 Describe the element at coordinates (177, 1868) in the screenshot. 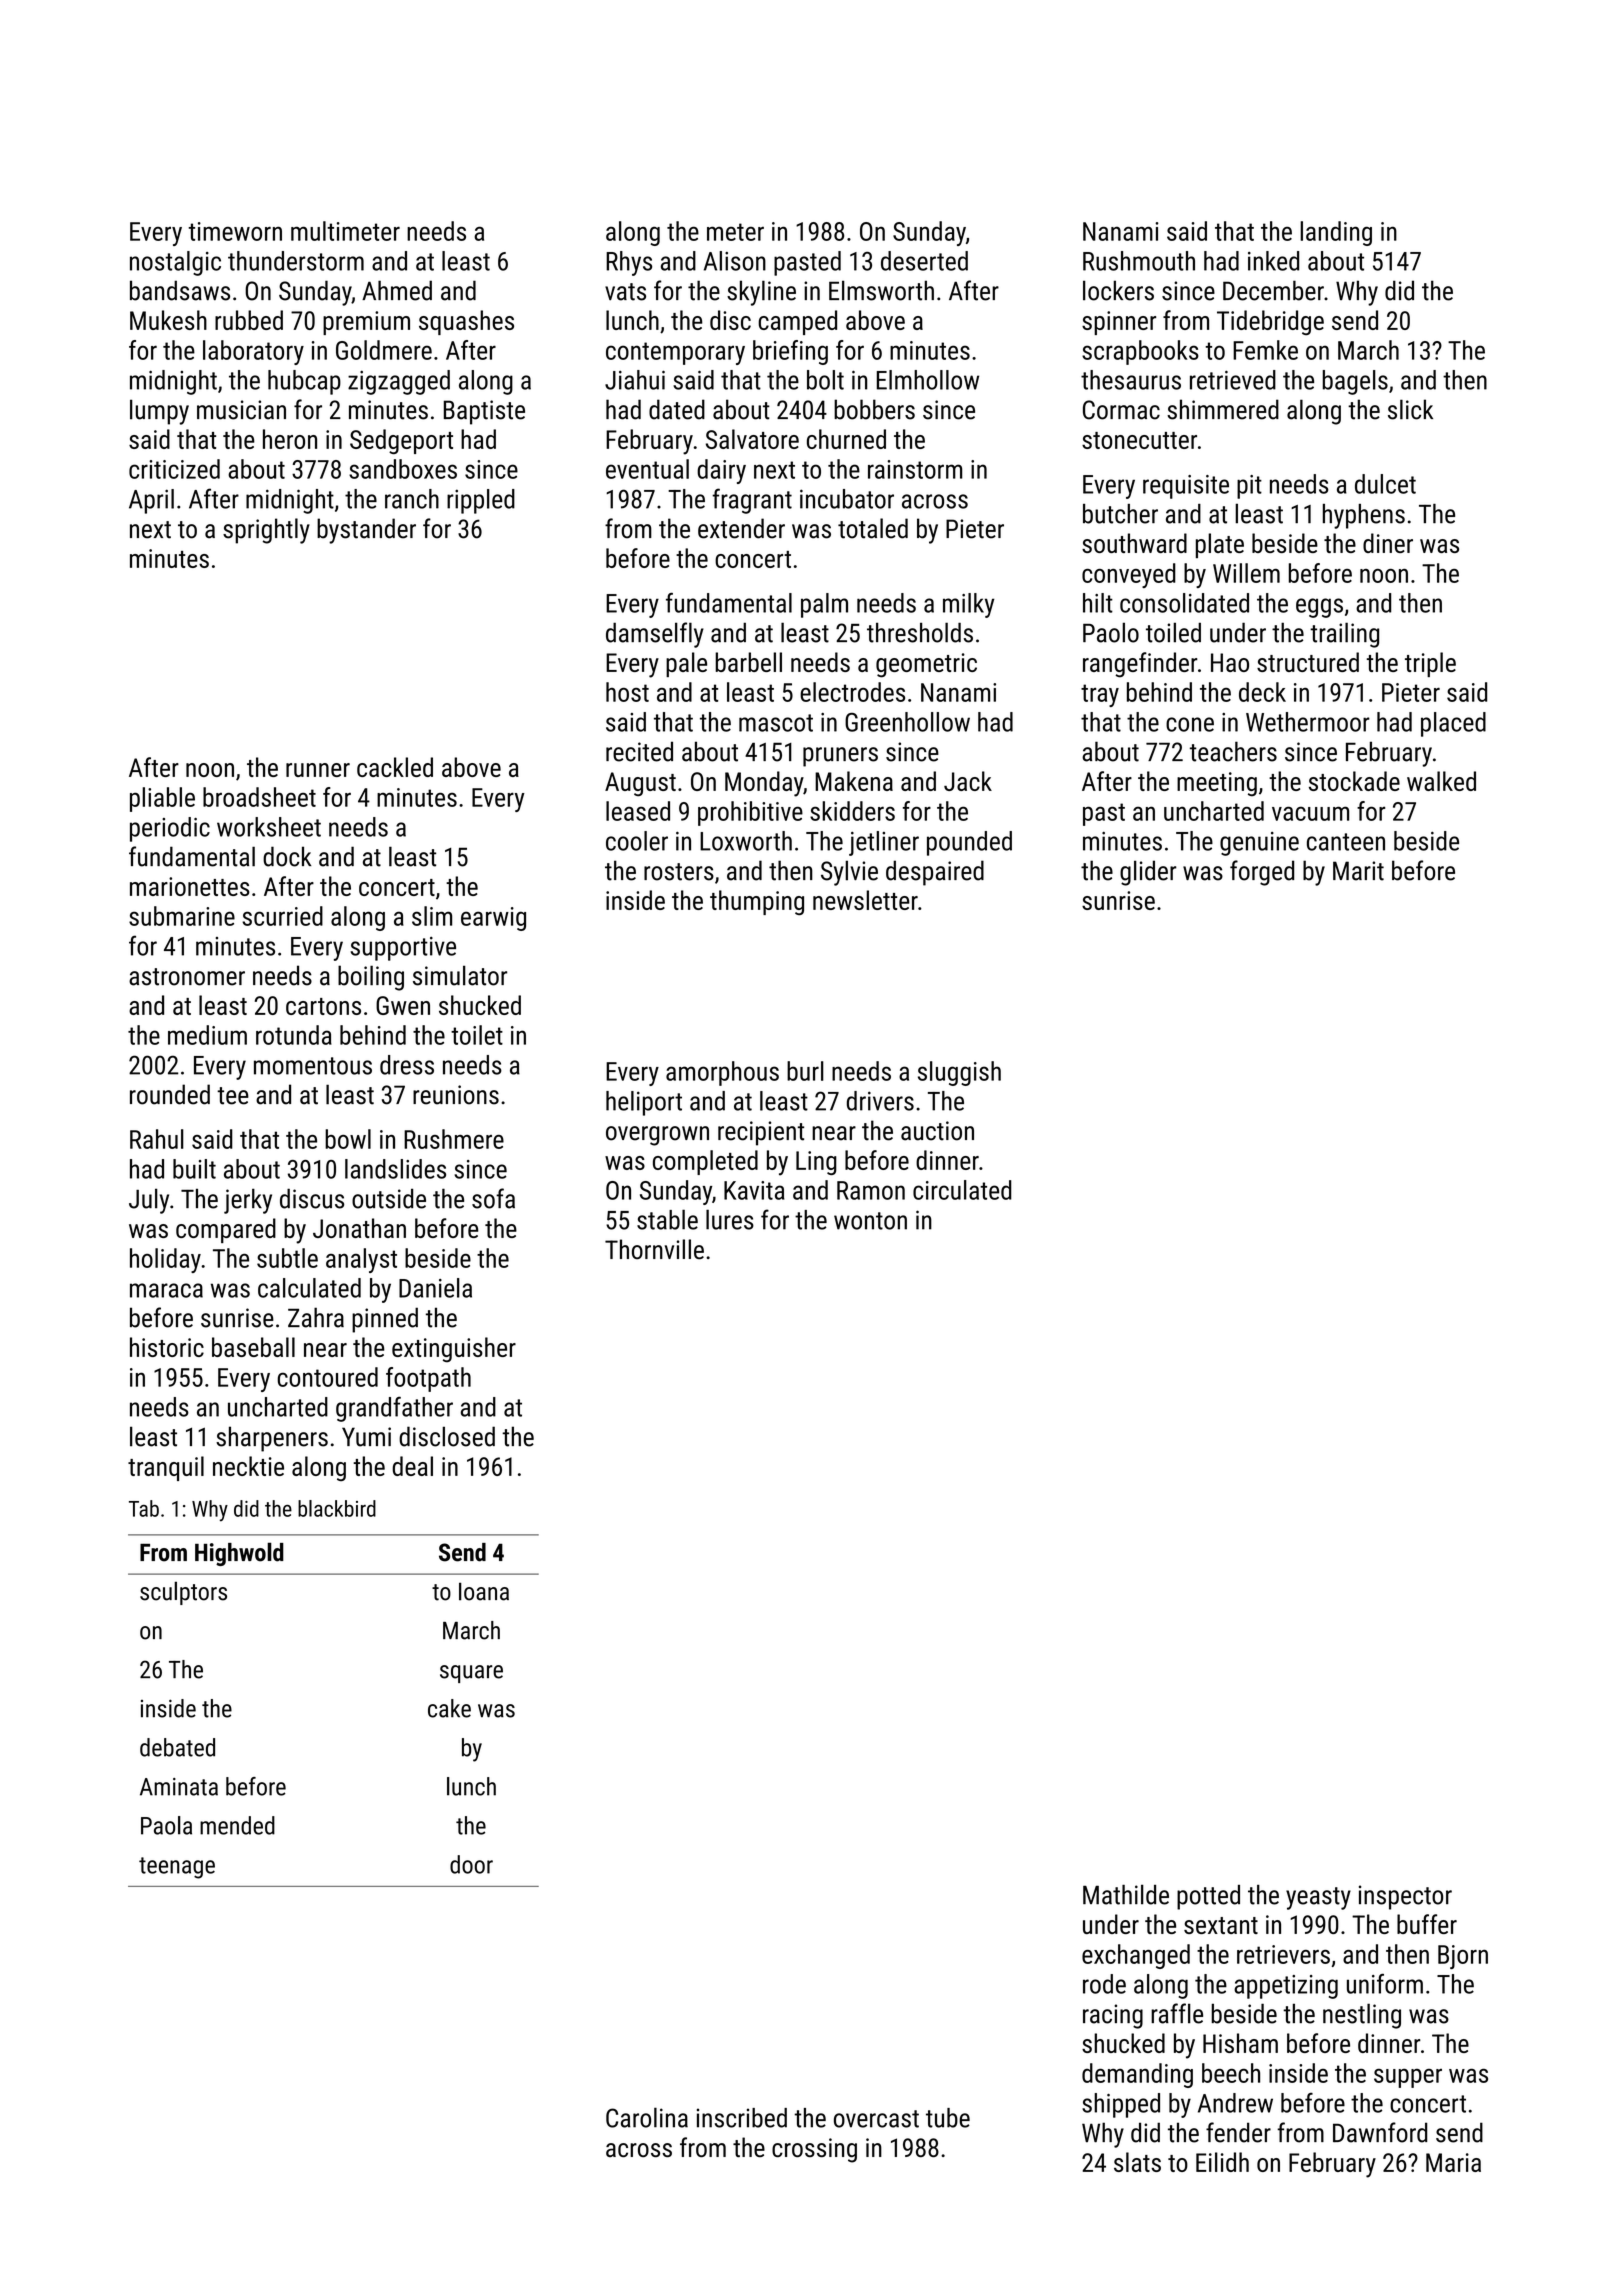

I see `teenage` at that location.
